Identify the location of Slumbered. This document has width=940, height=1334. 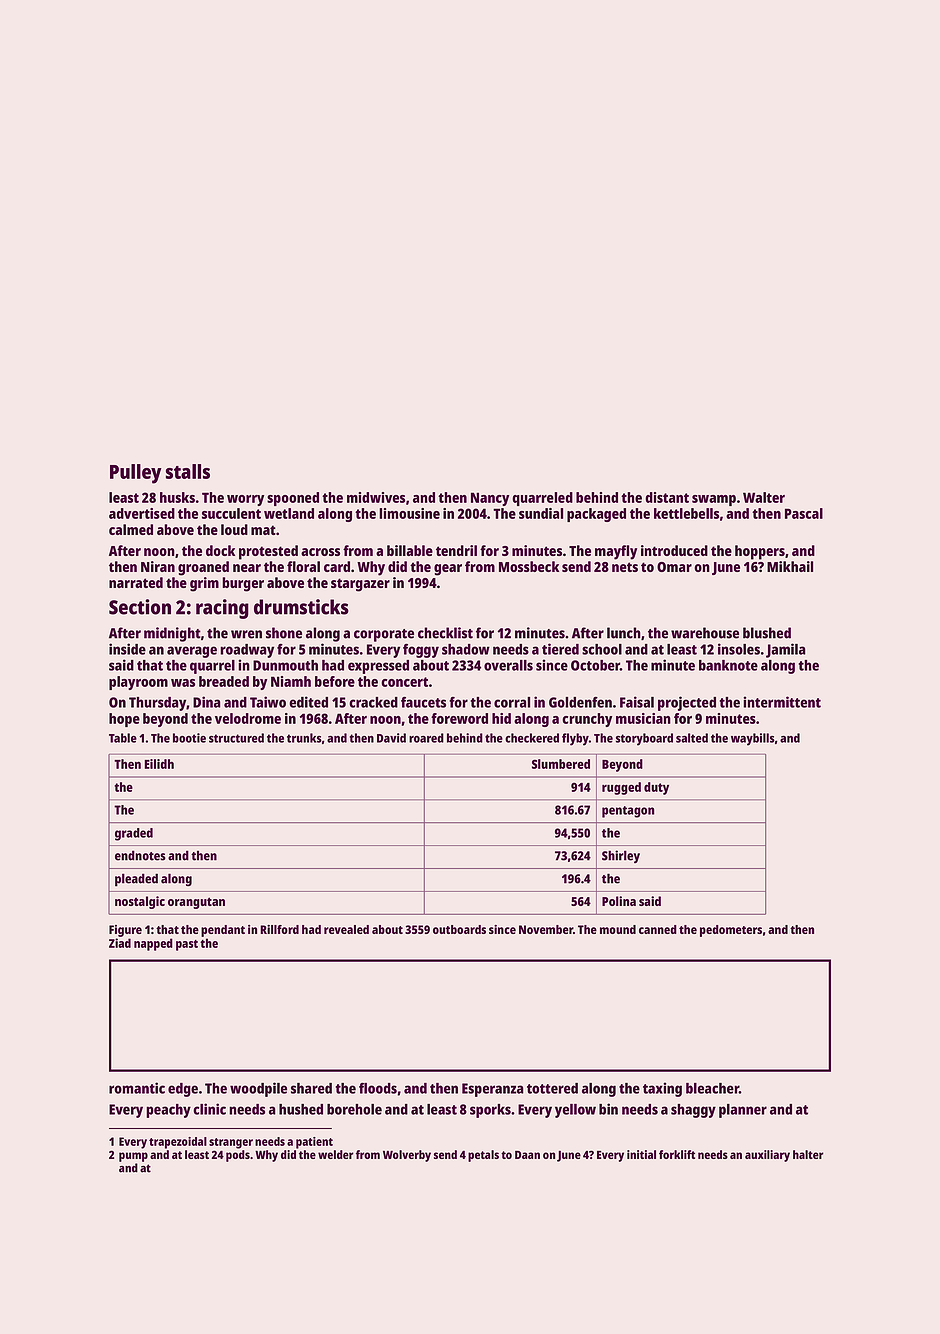
(561, 764).
